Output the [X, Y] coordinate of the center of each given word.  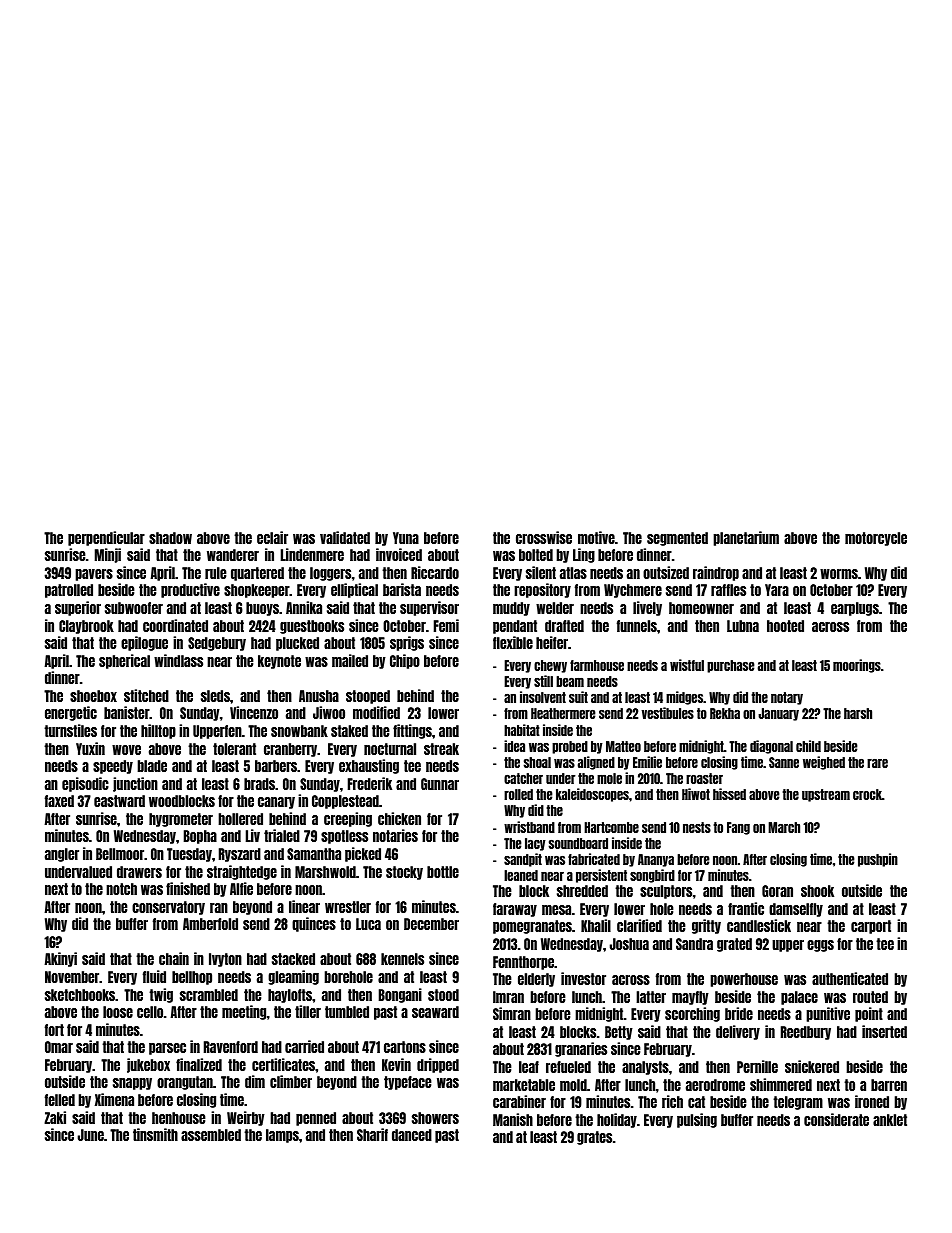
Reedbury [806, 1033]
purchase [731, 666]
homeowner [701, 608]
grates [594, 1138]
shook [817, 891]
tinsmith [155, 1134]
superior [78, 608]
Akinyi [60, 959]
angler [62, 855]
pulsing [697, 1120]
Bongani [400, 995]
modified [376, 712]
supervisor [429, 608]
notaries [395, 835]
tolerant [234, 749]
